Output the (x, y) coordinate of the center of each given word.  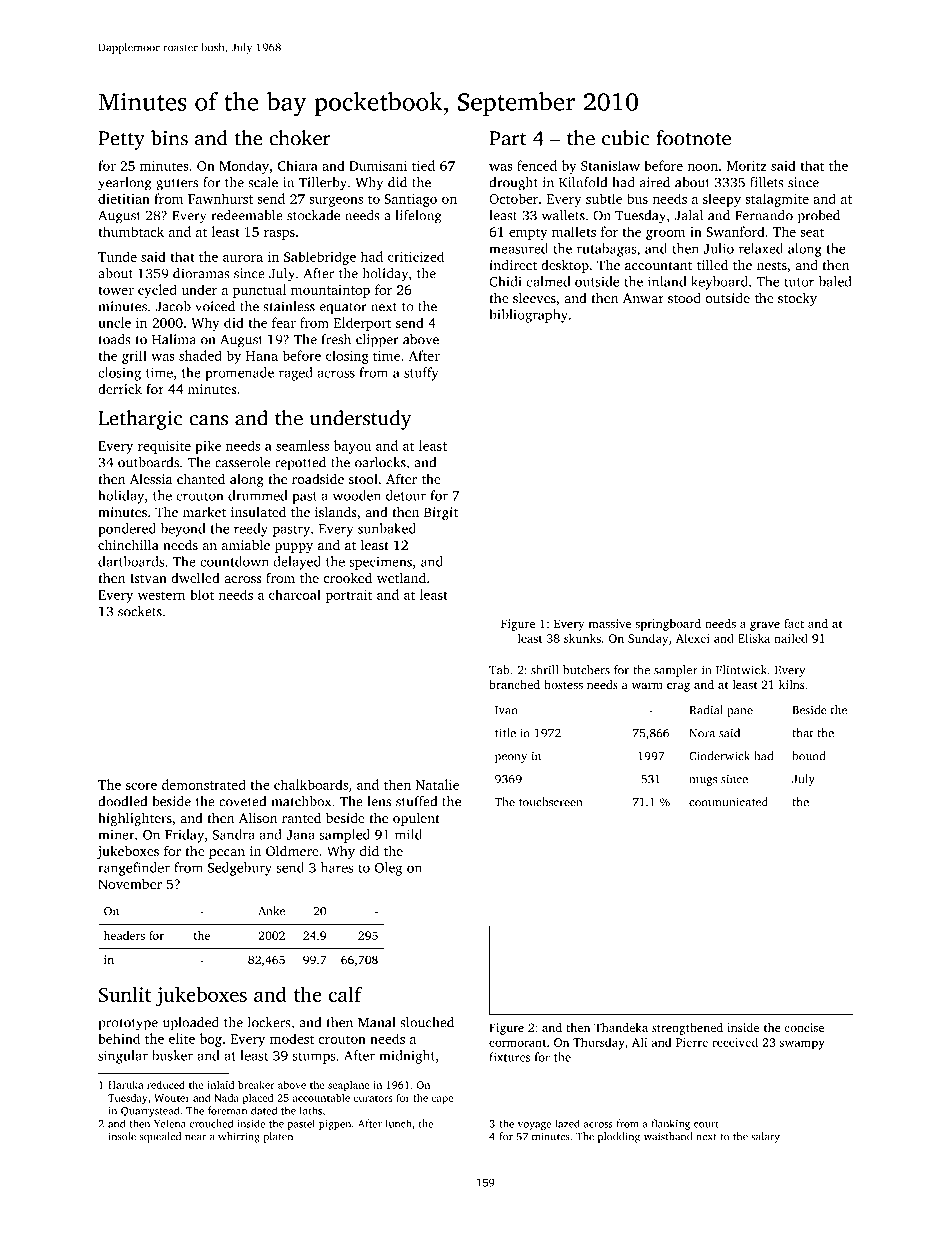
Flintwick (741, 670)
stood (684, 297)
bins (169, 138)
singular (123, 1057)
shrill (544, 670)
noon (702, 167)
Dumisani (378, 166)
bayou (352, 447)
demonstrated (204, 784)
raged (296, 374)
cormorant (517, 1043)
